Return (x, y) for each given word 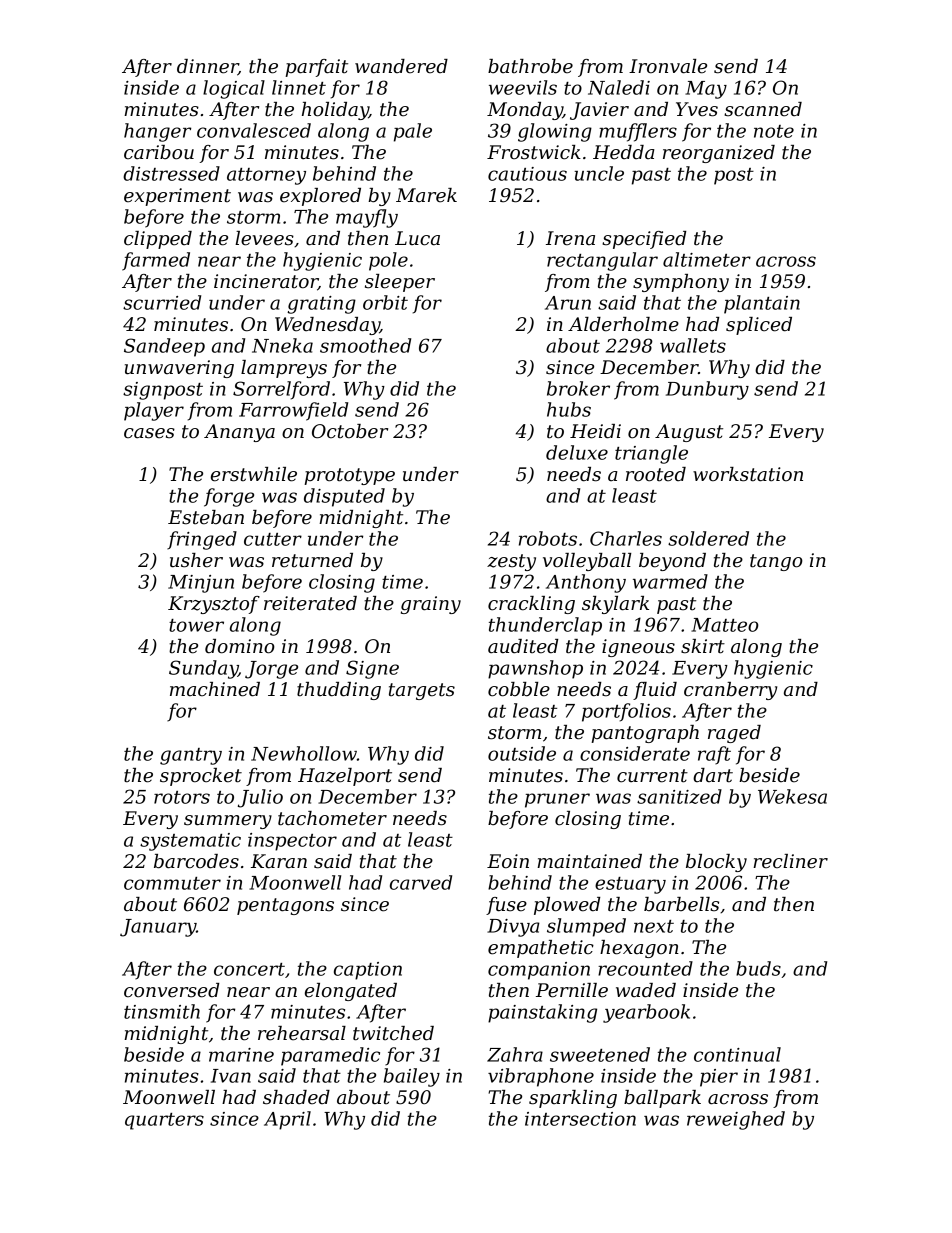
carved (421, 882)
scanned (763, 109)
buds (758, 968)
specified (644, 240)
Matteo (725, 625)
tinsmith (162, 1011)
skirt (703, 646)
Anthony (586, 583)
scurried (162, 302)
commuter (172, 883)
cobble (519, 689)
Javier (599, 111)
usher (196, 560)
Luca (417, 238)
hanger (157, 132)
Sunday (203, 669)
